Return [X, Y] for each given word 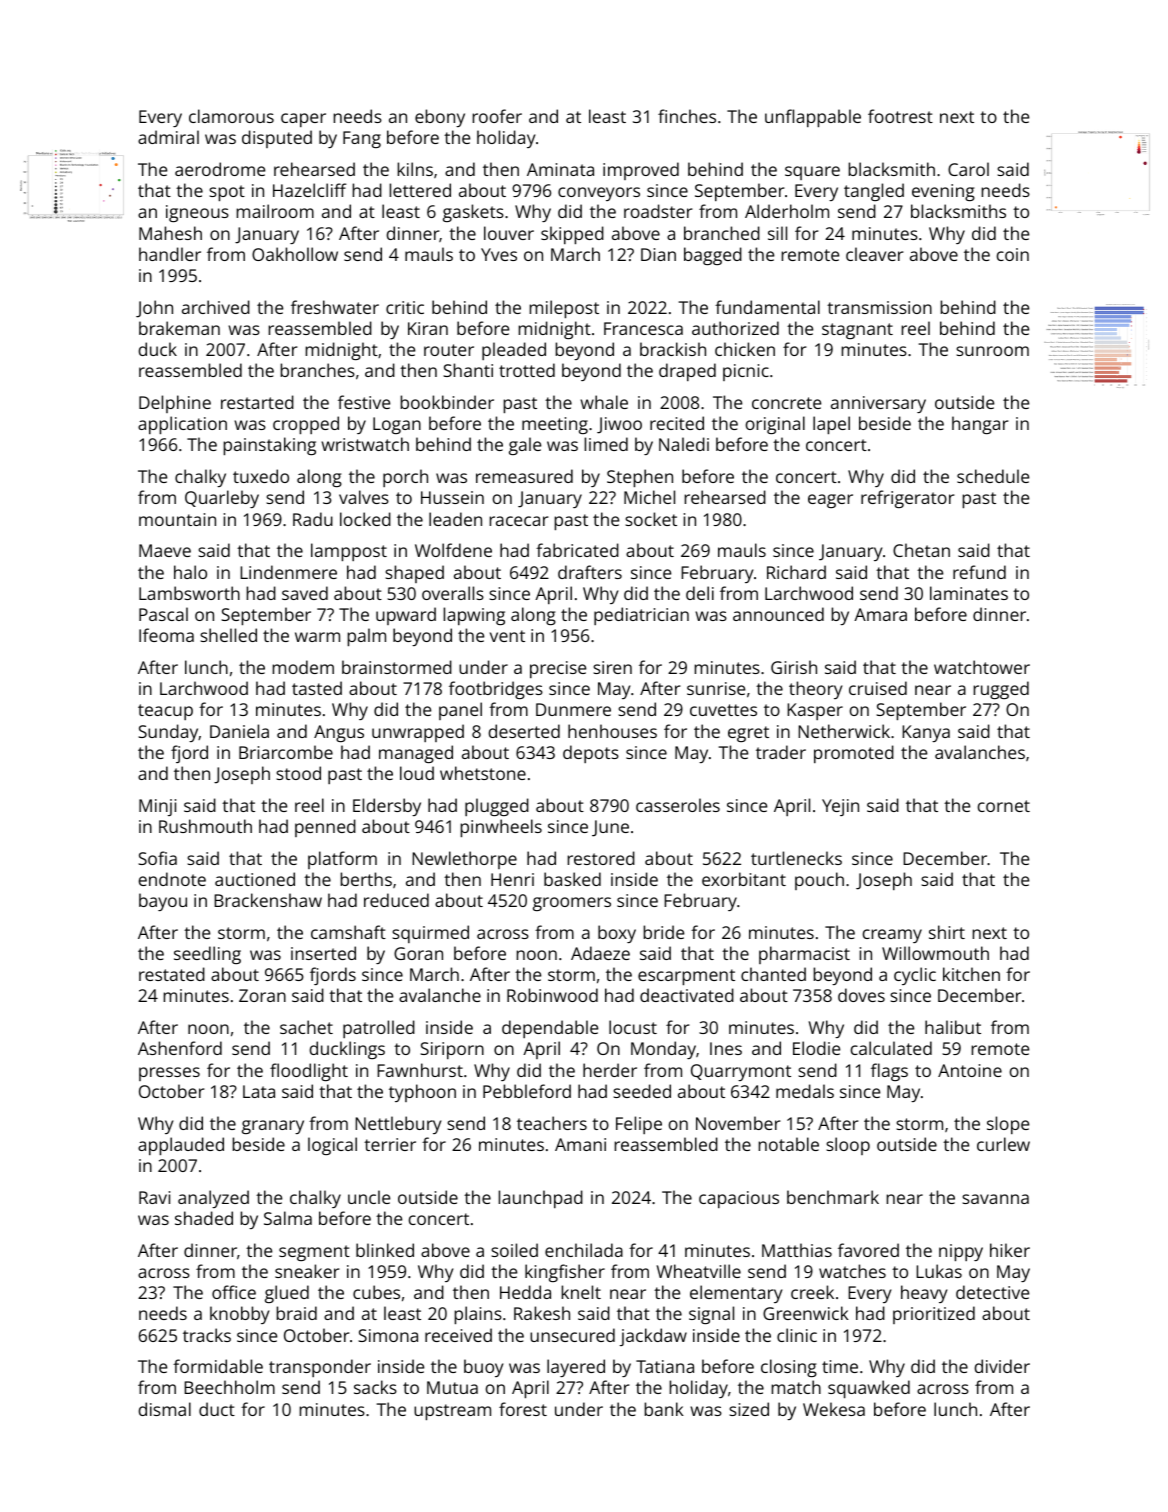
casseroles [678, 805]
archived [216, 307]
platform [342, 860]
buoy [483, 1368]
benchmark [833, 1197]
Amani [580, 1144]
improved [641, 171]
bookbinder [447, 402]
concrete [786, 403]
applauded [181, 1146]
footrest [900, 116]
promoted [854, 754]
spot [227, 193]
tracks [207, 1335]
